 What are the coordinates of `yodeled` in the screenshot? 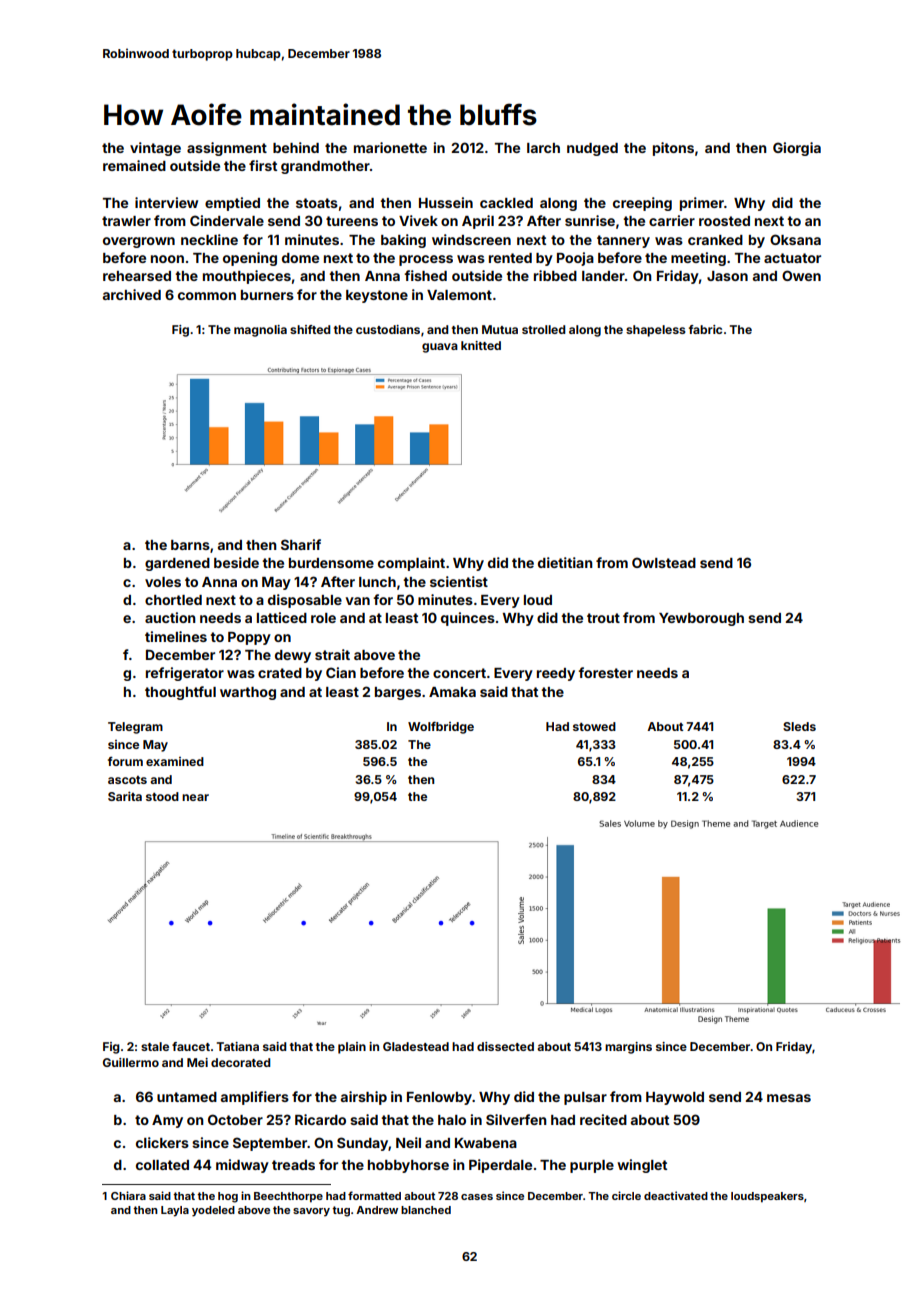 It's located at (213, 1211).
